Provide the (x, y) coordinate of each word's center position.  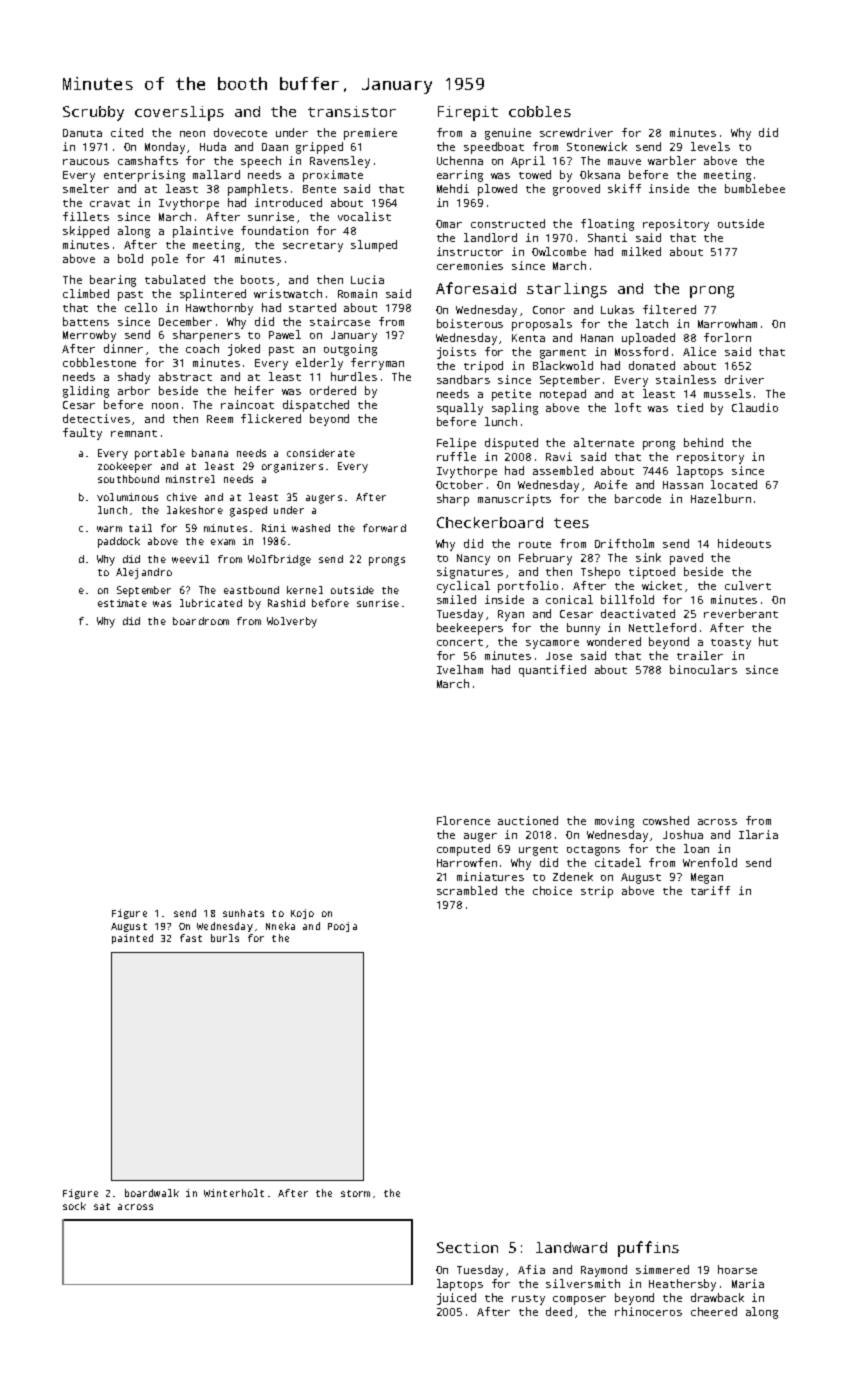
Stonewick (597, 146)
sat (102, 1206)
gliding (86, 392)
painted (132, 939)
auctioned (528, 820)
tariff (710, 890)
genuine (508, 134)
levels (710, 146)
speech (261, 162)
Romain (357, 293)
